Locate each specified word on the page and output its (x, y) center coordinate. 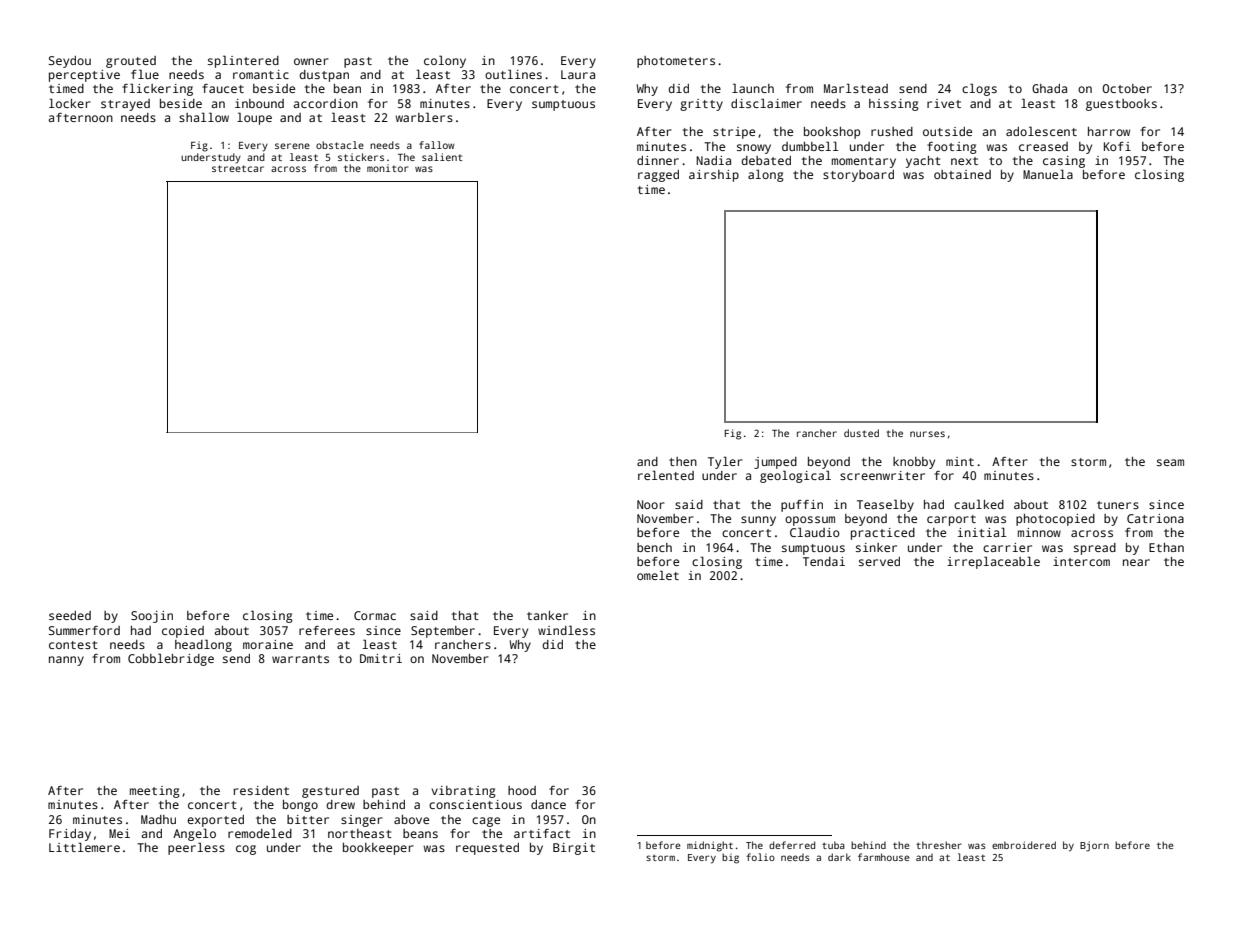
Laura (578, 74)
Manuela (1048, 174)
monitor (387, 168)
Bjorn (1094, 846)
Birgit (574, 849)
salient (442, 157)
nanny (66, 661)
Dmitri (381, 658)
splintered (243, 61)
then (683, 461)
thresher (939, 845)
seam (1170, 462)
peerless (196, 848)
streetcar (238, 168)
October (1127, 88)
